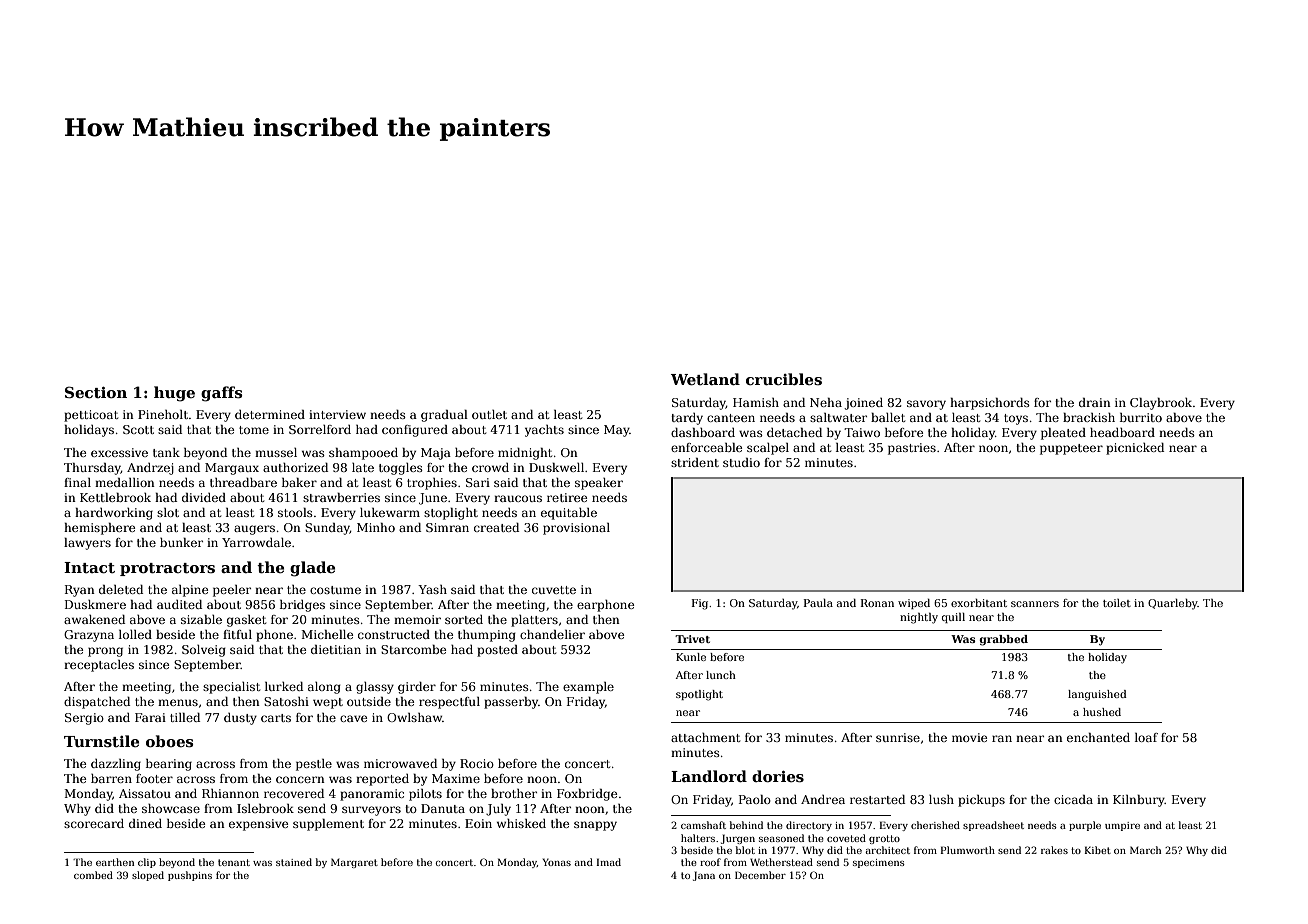 The image size is (1308, 924). I want to click on picnicked, so click(1135, 449).
